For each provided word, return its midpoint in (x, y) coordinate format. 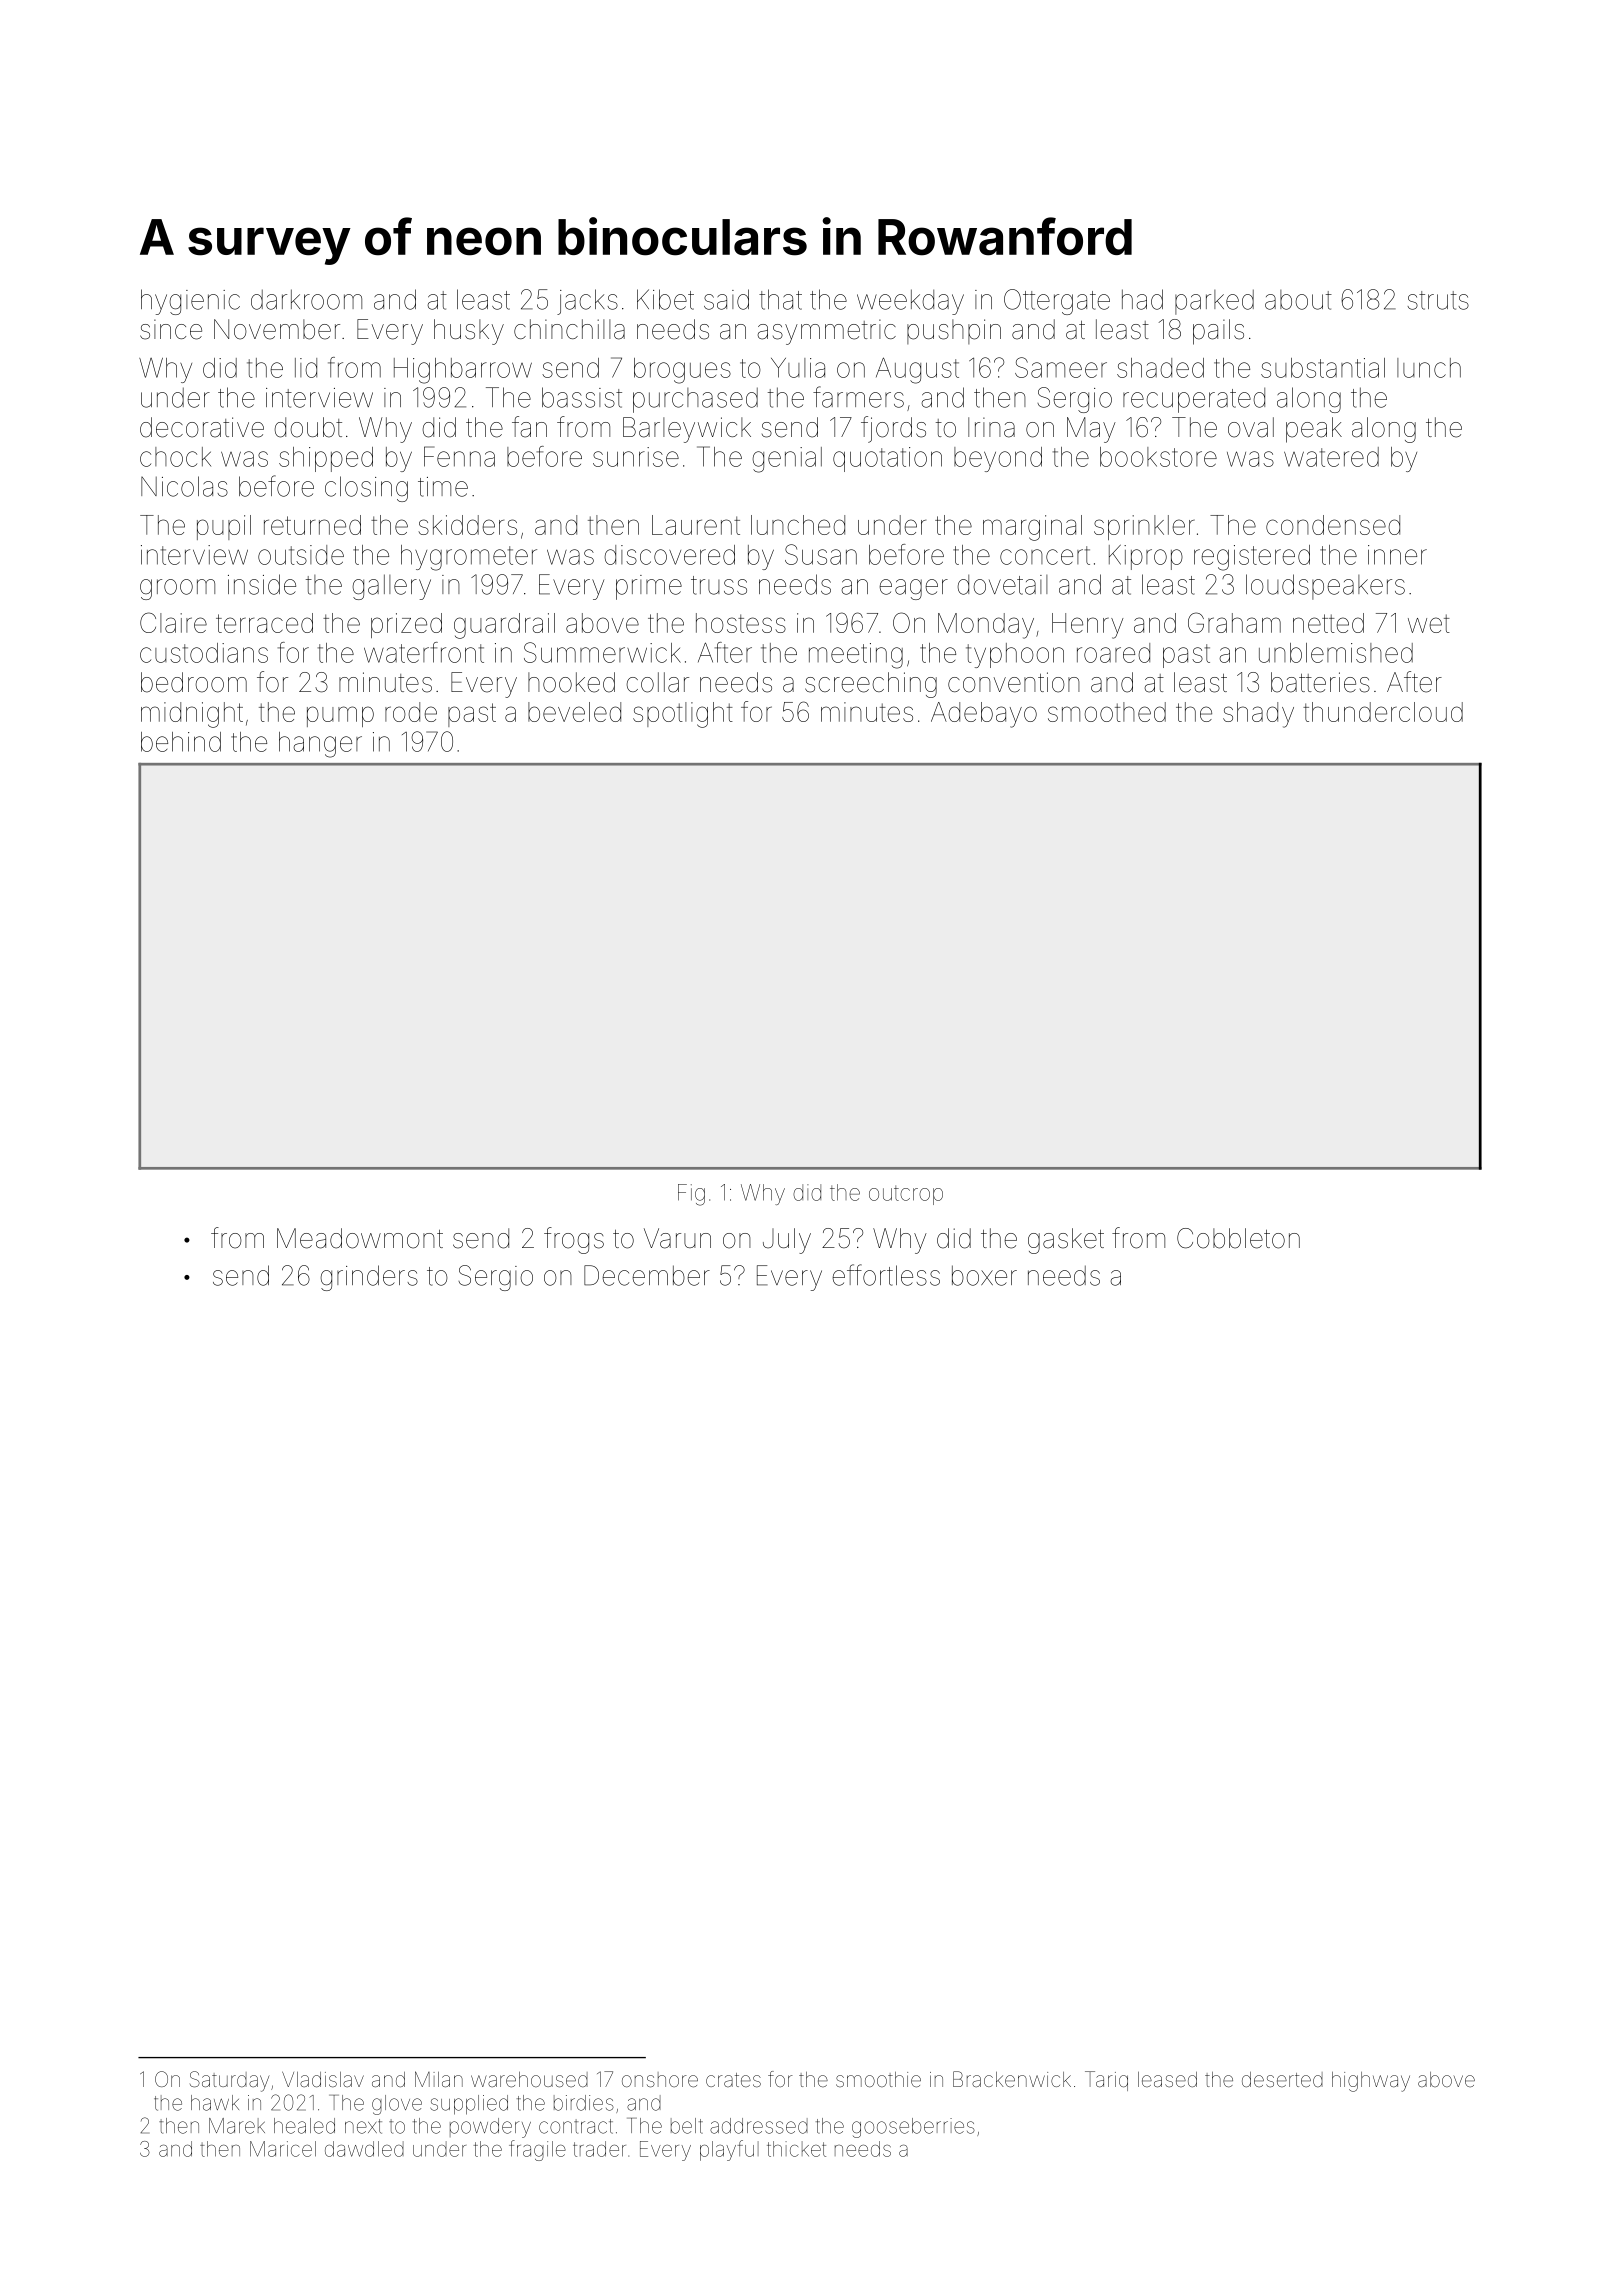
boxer (984, 1275)
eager (913, 589)
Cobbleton (1238, 1238)
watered (1331, 457)
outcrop (906, 1195)
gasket (1066, 1241)
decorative (202, 427)
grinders (369, 1278)
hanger (320, 745)
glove (397, 2105)
